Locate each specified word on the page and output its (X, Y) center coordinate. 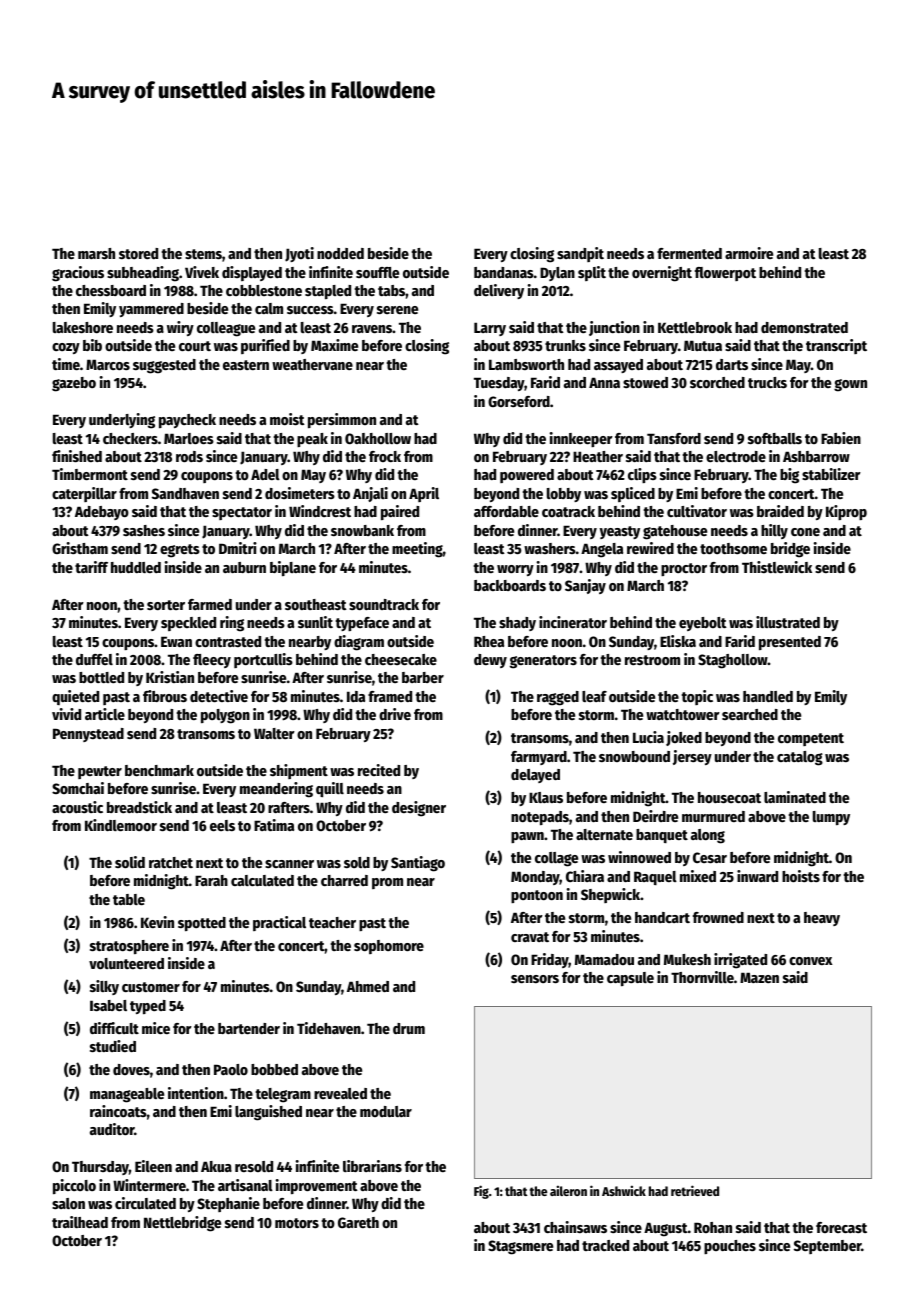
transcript (836, 346)
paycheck (187, 421)
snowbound (634, 756)
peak (312, 440)
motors (297, 1223)
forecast (841, 1227)
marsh (96, 253)
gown (850, 385)
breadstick (139, 807)
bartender (249, 1028)
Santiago (418, 864)
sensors (535, 979)
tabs (391, 290)
